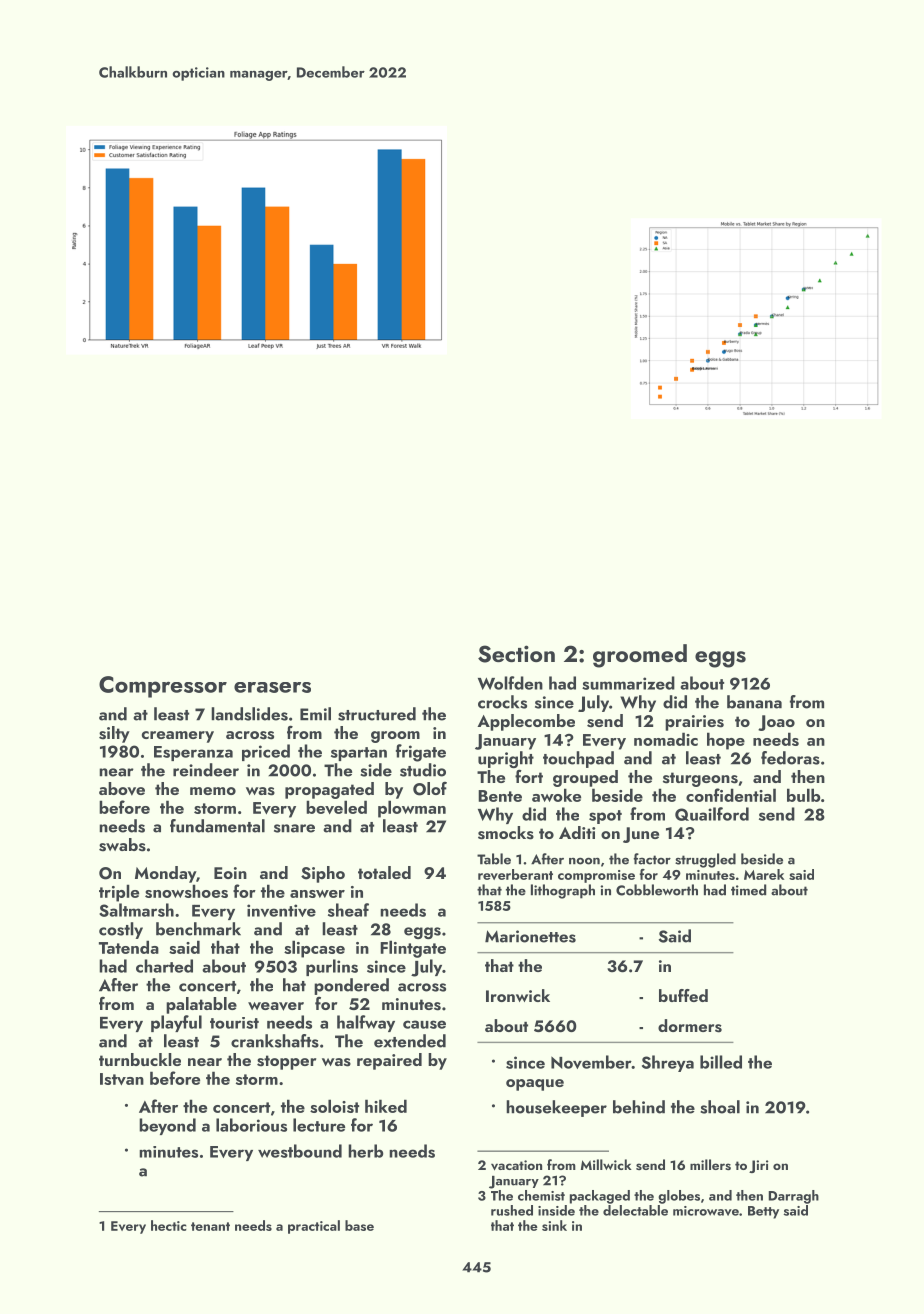 The image size is (924, 1314). What do you see at coordinates (286, 1062) in the screenshot?
I see `stopper` at bounding box center [286, 1062].
